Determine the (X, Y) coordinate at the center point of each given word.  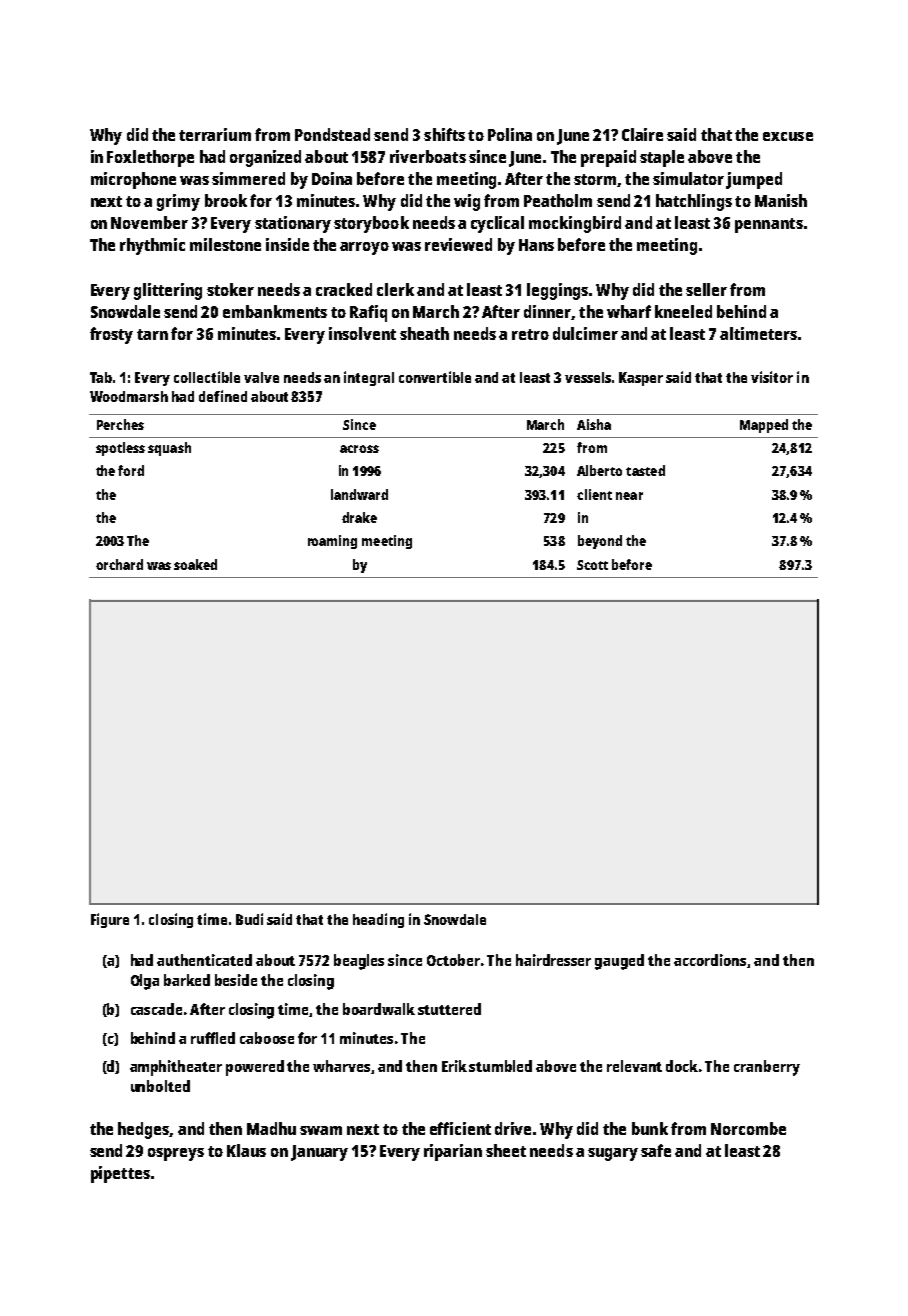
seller (706, 289)
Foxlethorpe (150, 158)
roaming (332, 542)
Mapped (764, 426)
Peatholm (558, 200)
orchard (119, 564)
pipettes (120, 1174)
